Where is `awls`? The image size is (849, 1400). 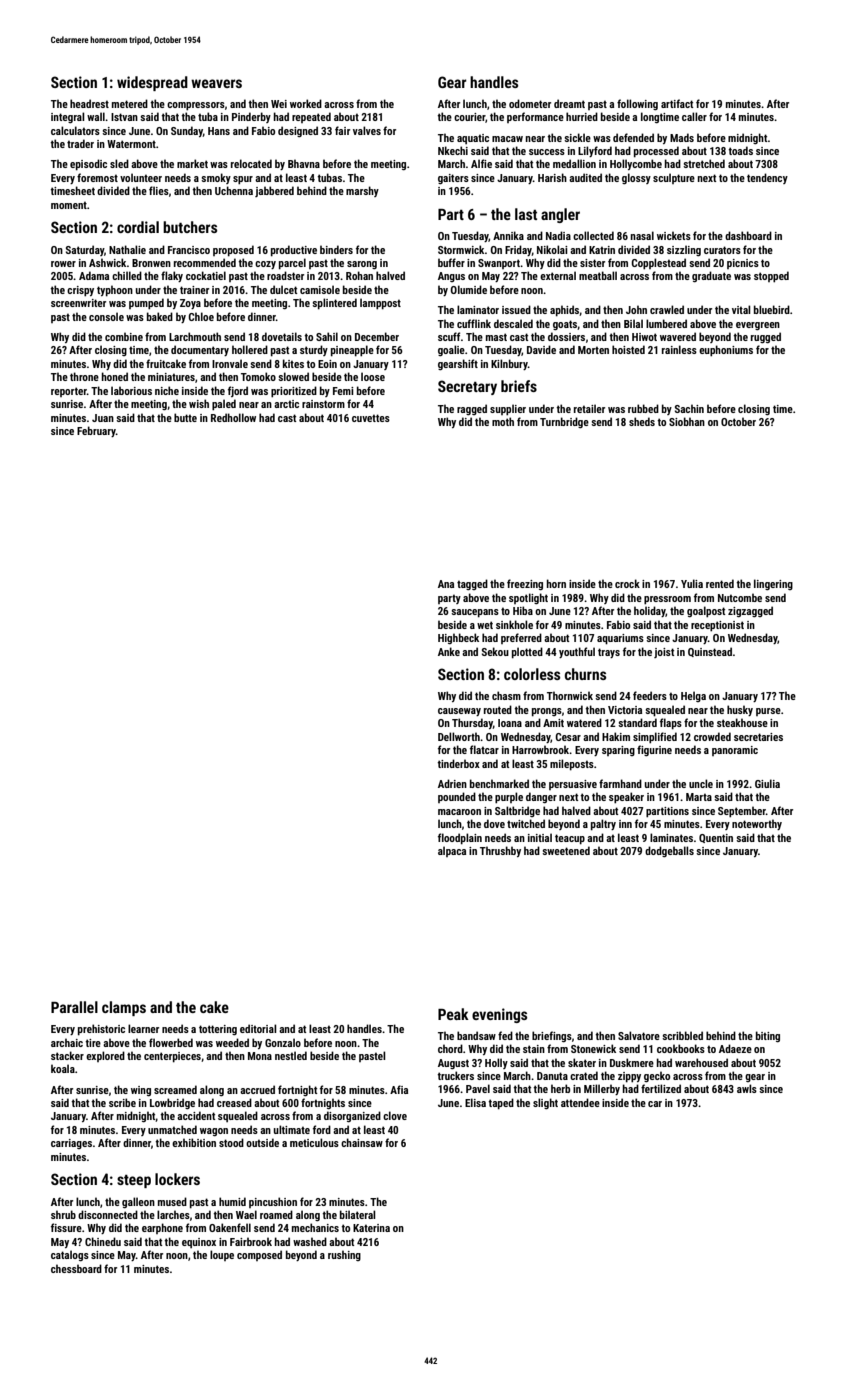
awls is located at coordinates (747, 1088).
